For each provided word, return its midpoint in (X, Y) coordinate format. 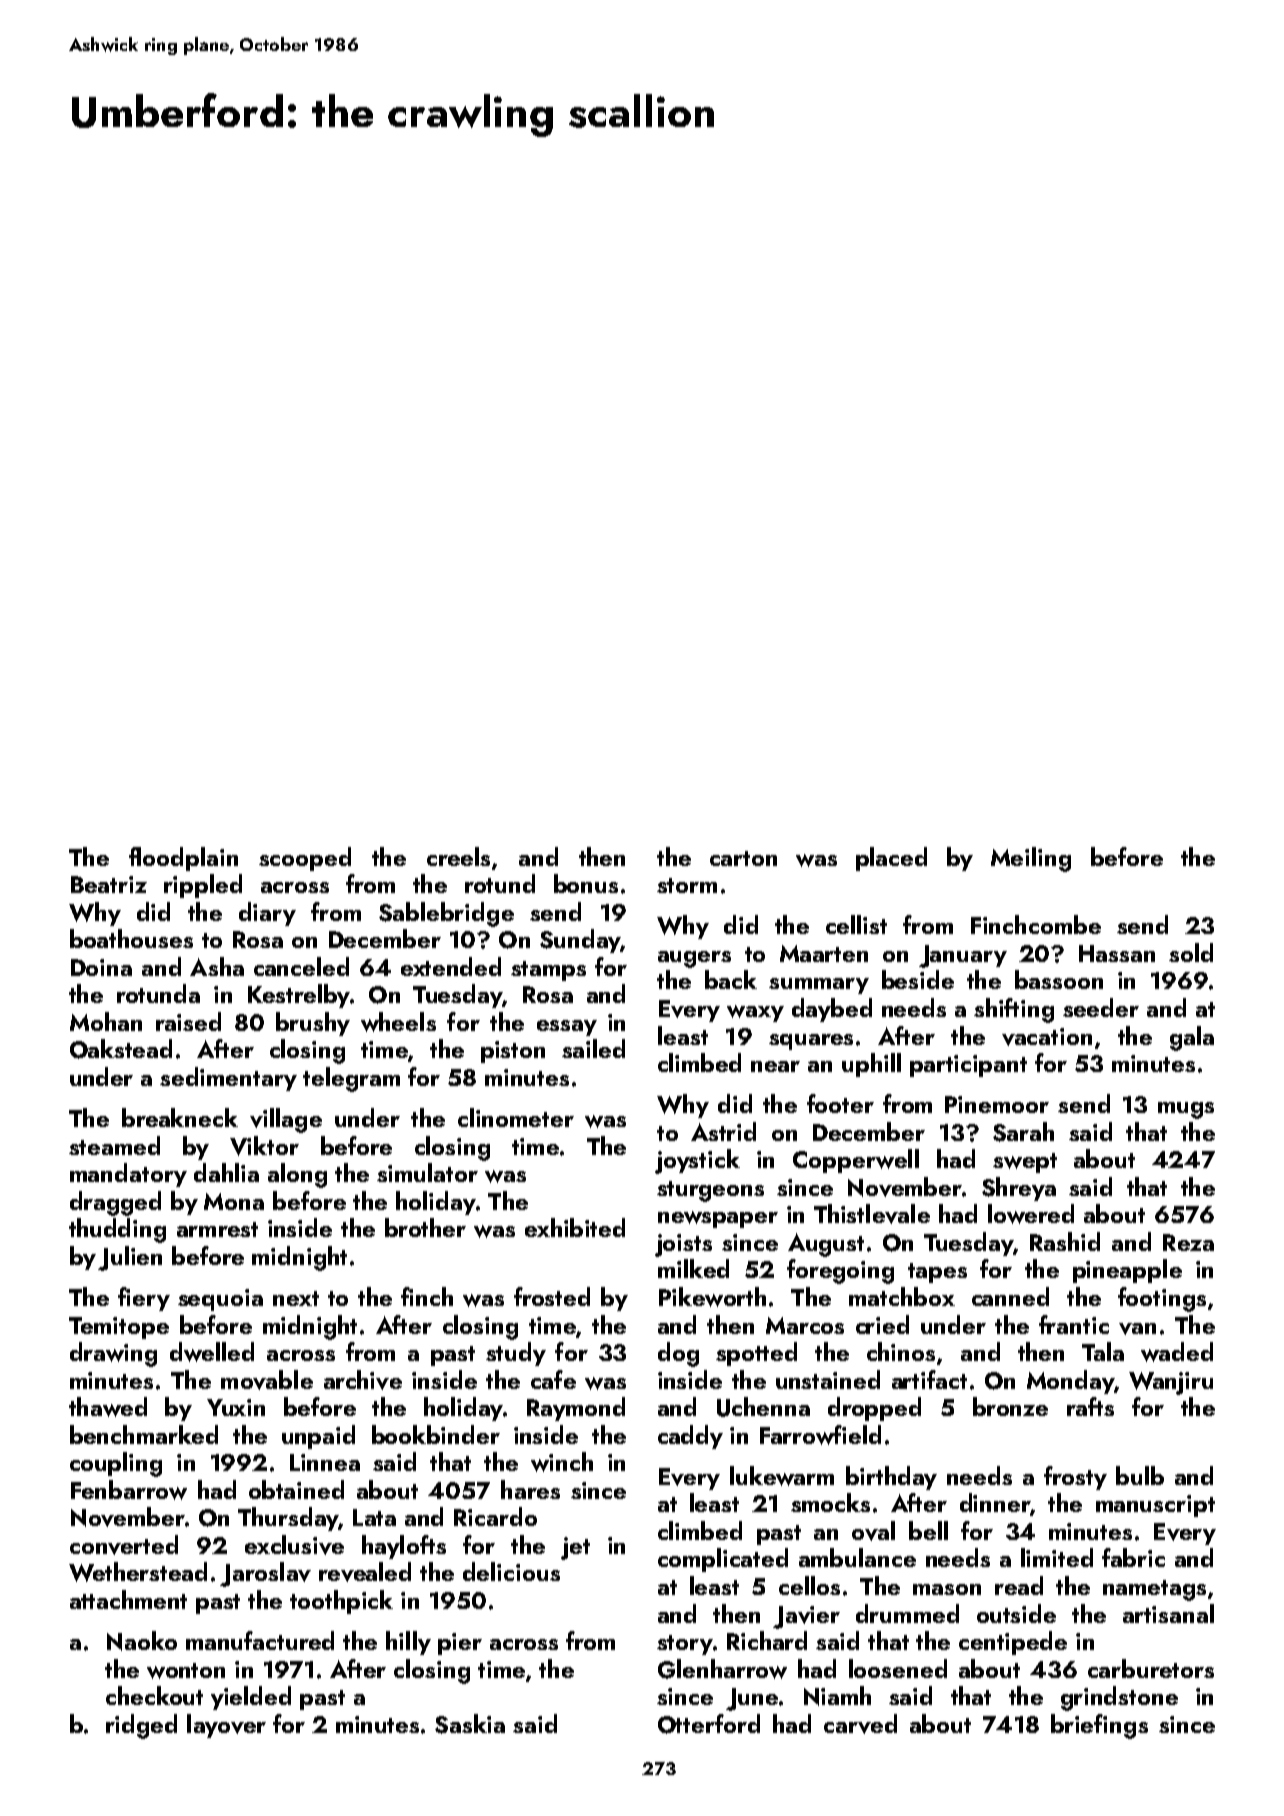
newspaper (718, 1219)
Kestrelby (299, 996)
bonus (586, 883)
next (296, 1298)
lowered (1031, 1214)
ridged (141, 1726)
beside (918, 979)
